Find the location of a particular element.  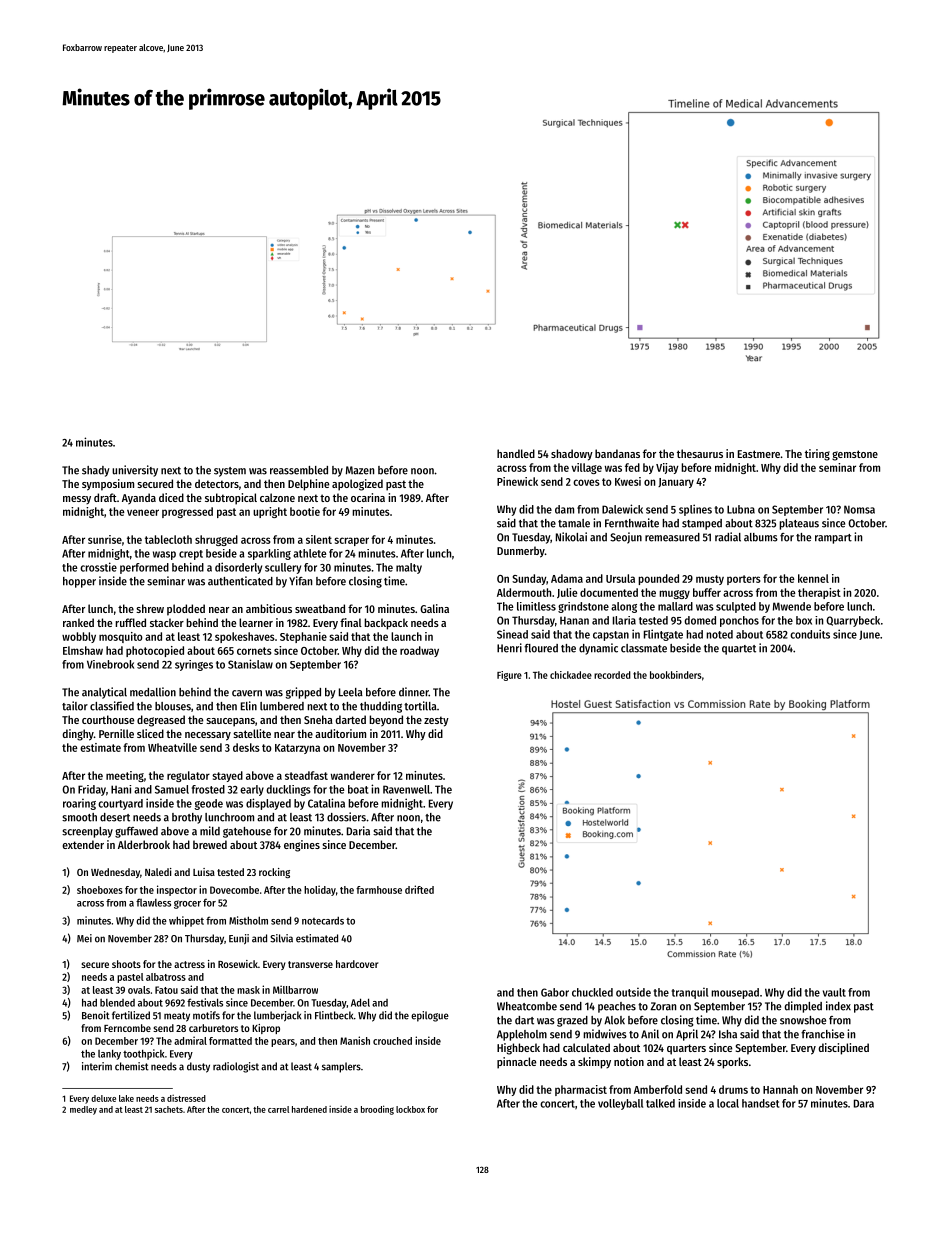

vault is located at coordinates (834, 992).
